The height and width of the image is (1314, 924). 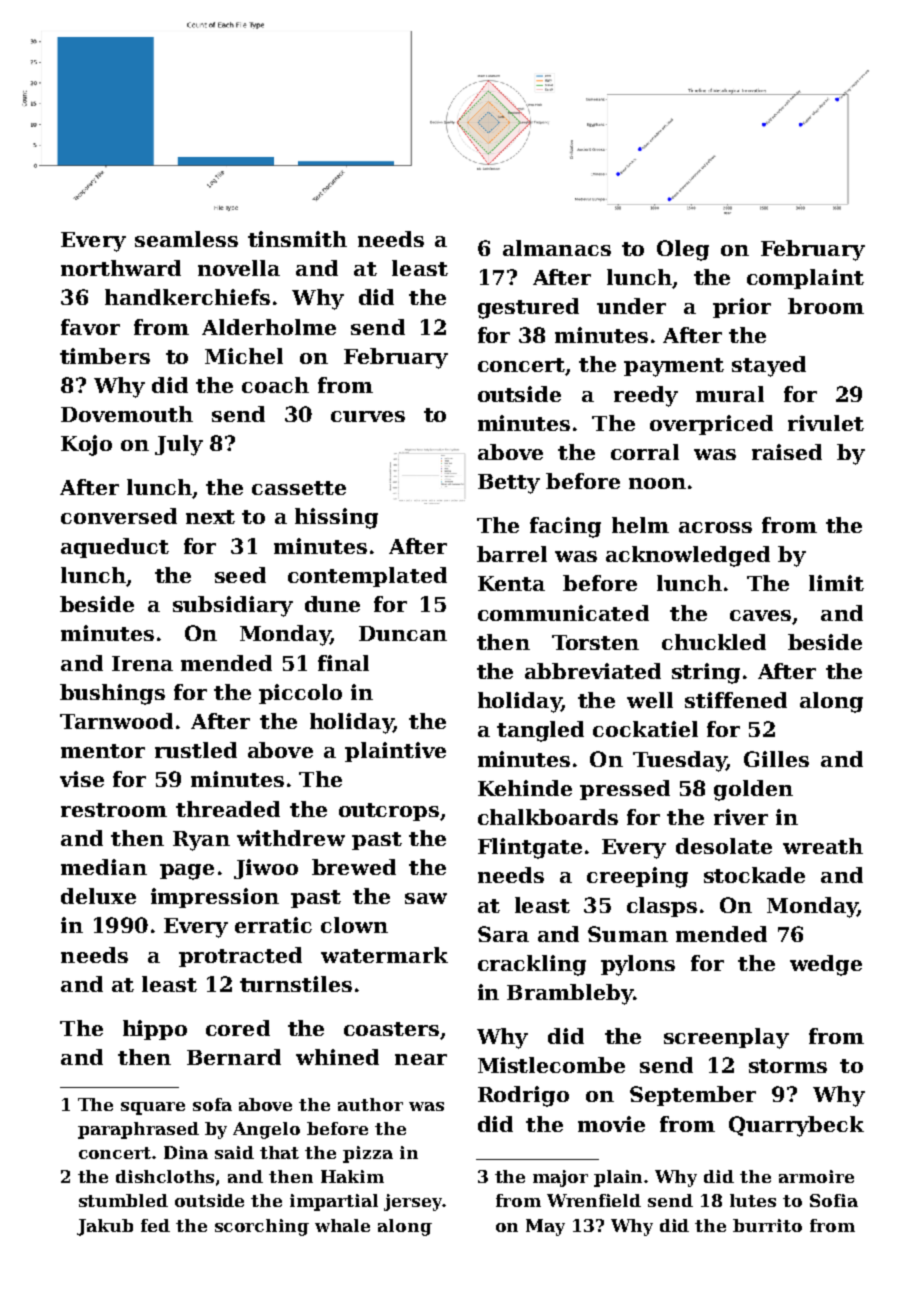 What do you see at coordinates (186, 239) in the image?
I see `seamless` at bounding box center [186, 239].
